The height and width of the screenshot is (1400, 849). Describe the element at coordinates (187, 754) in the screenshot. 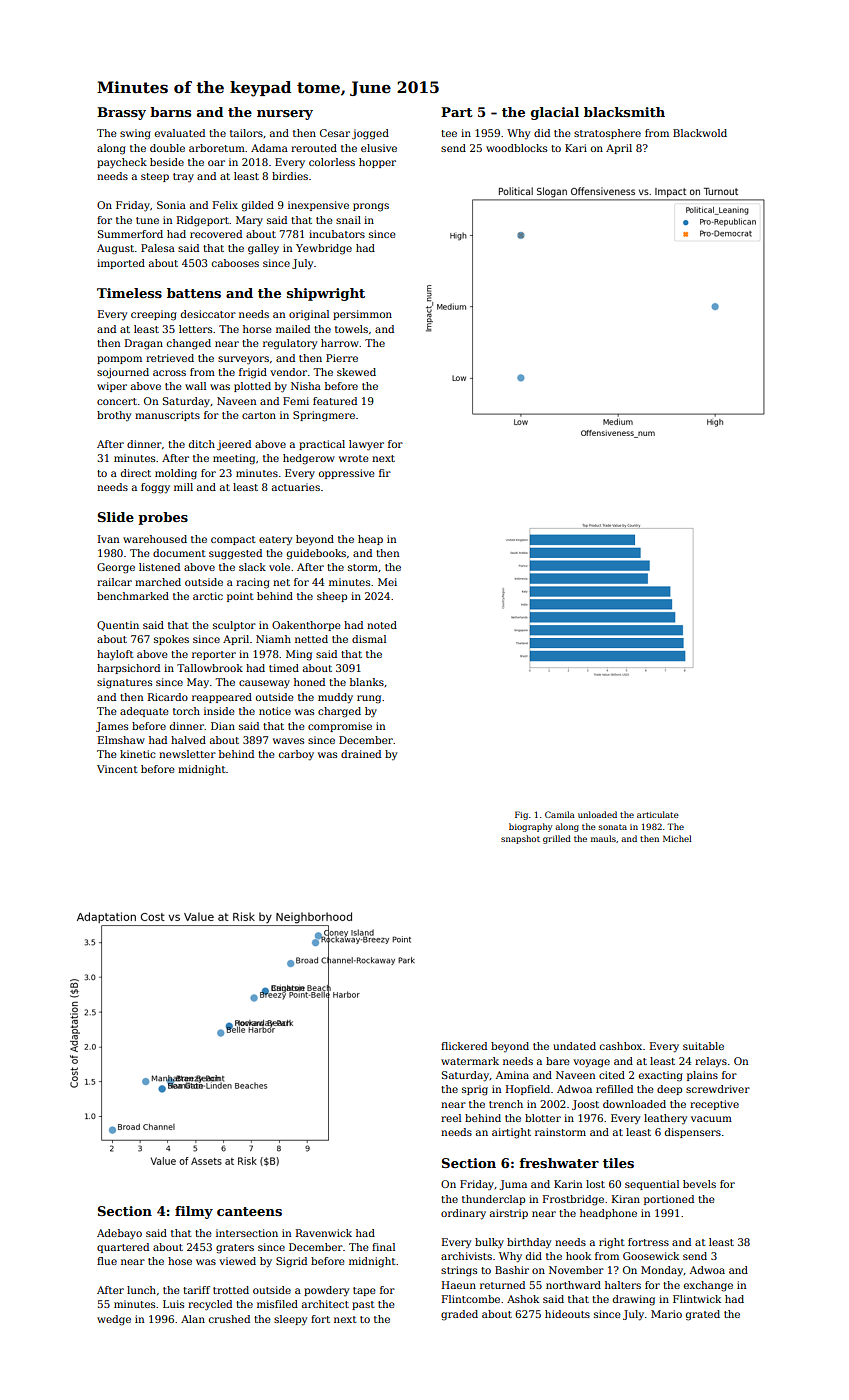

I see `newsletter` at that location.
